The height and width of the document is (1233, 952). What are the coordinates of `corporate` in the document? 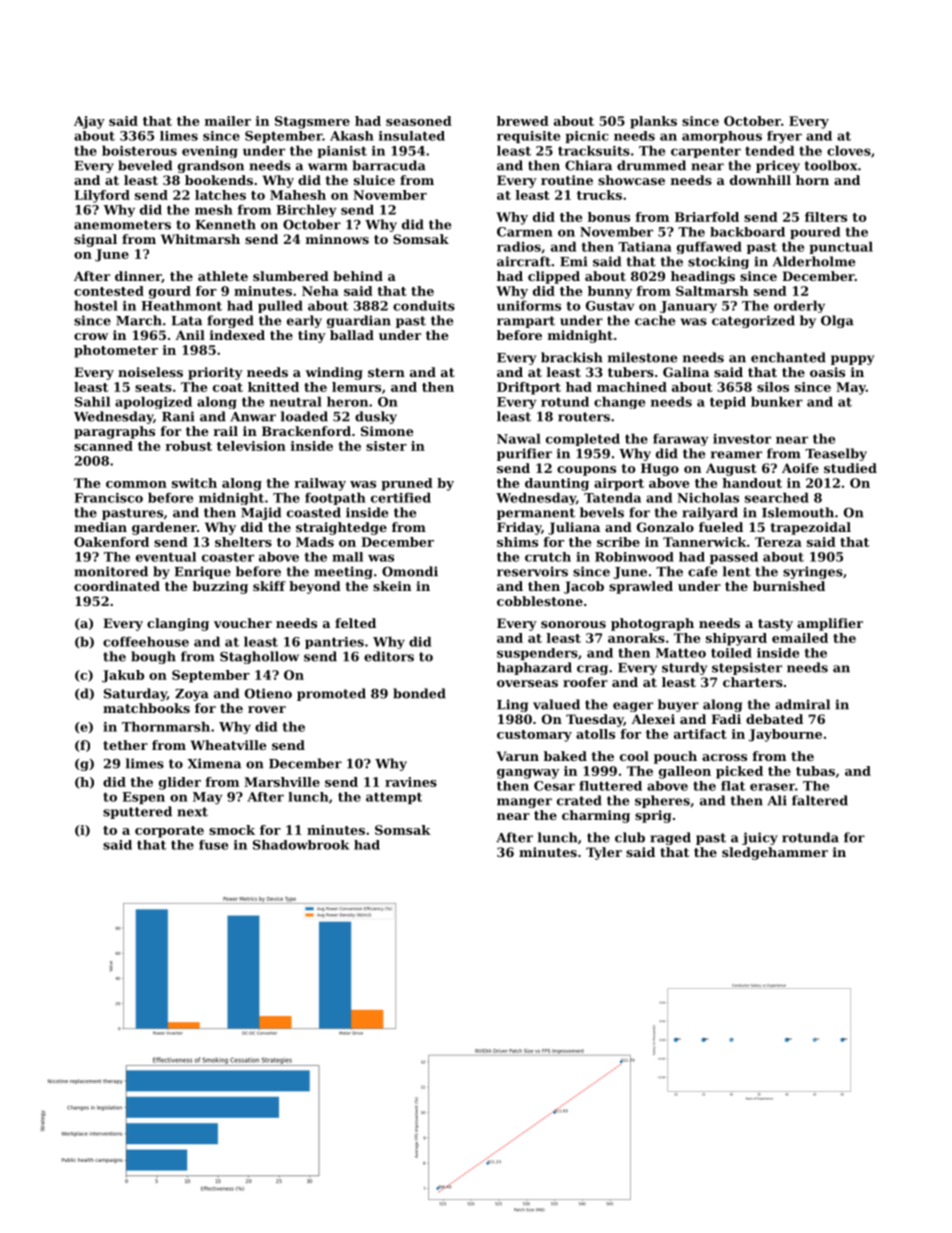 It's located at (169, 832).
